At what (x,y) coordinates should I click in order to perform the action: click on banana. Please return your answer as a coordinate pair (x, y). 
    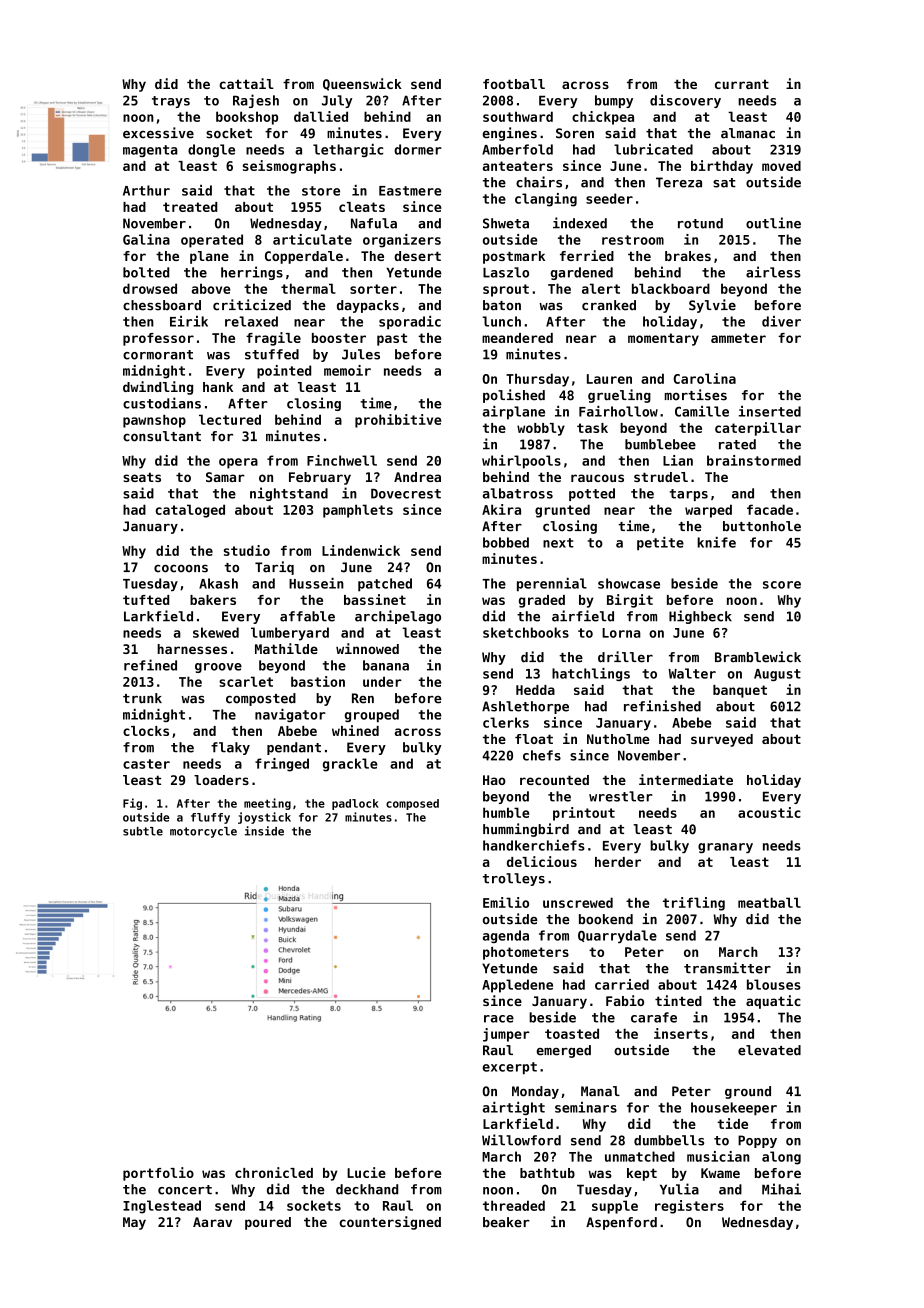
    Looking at the image, I should click on (386, 665).
